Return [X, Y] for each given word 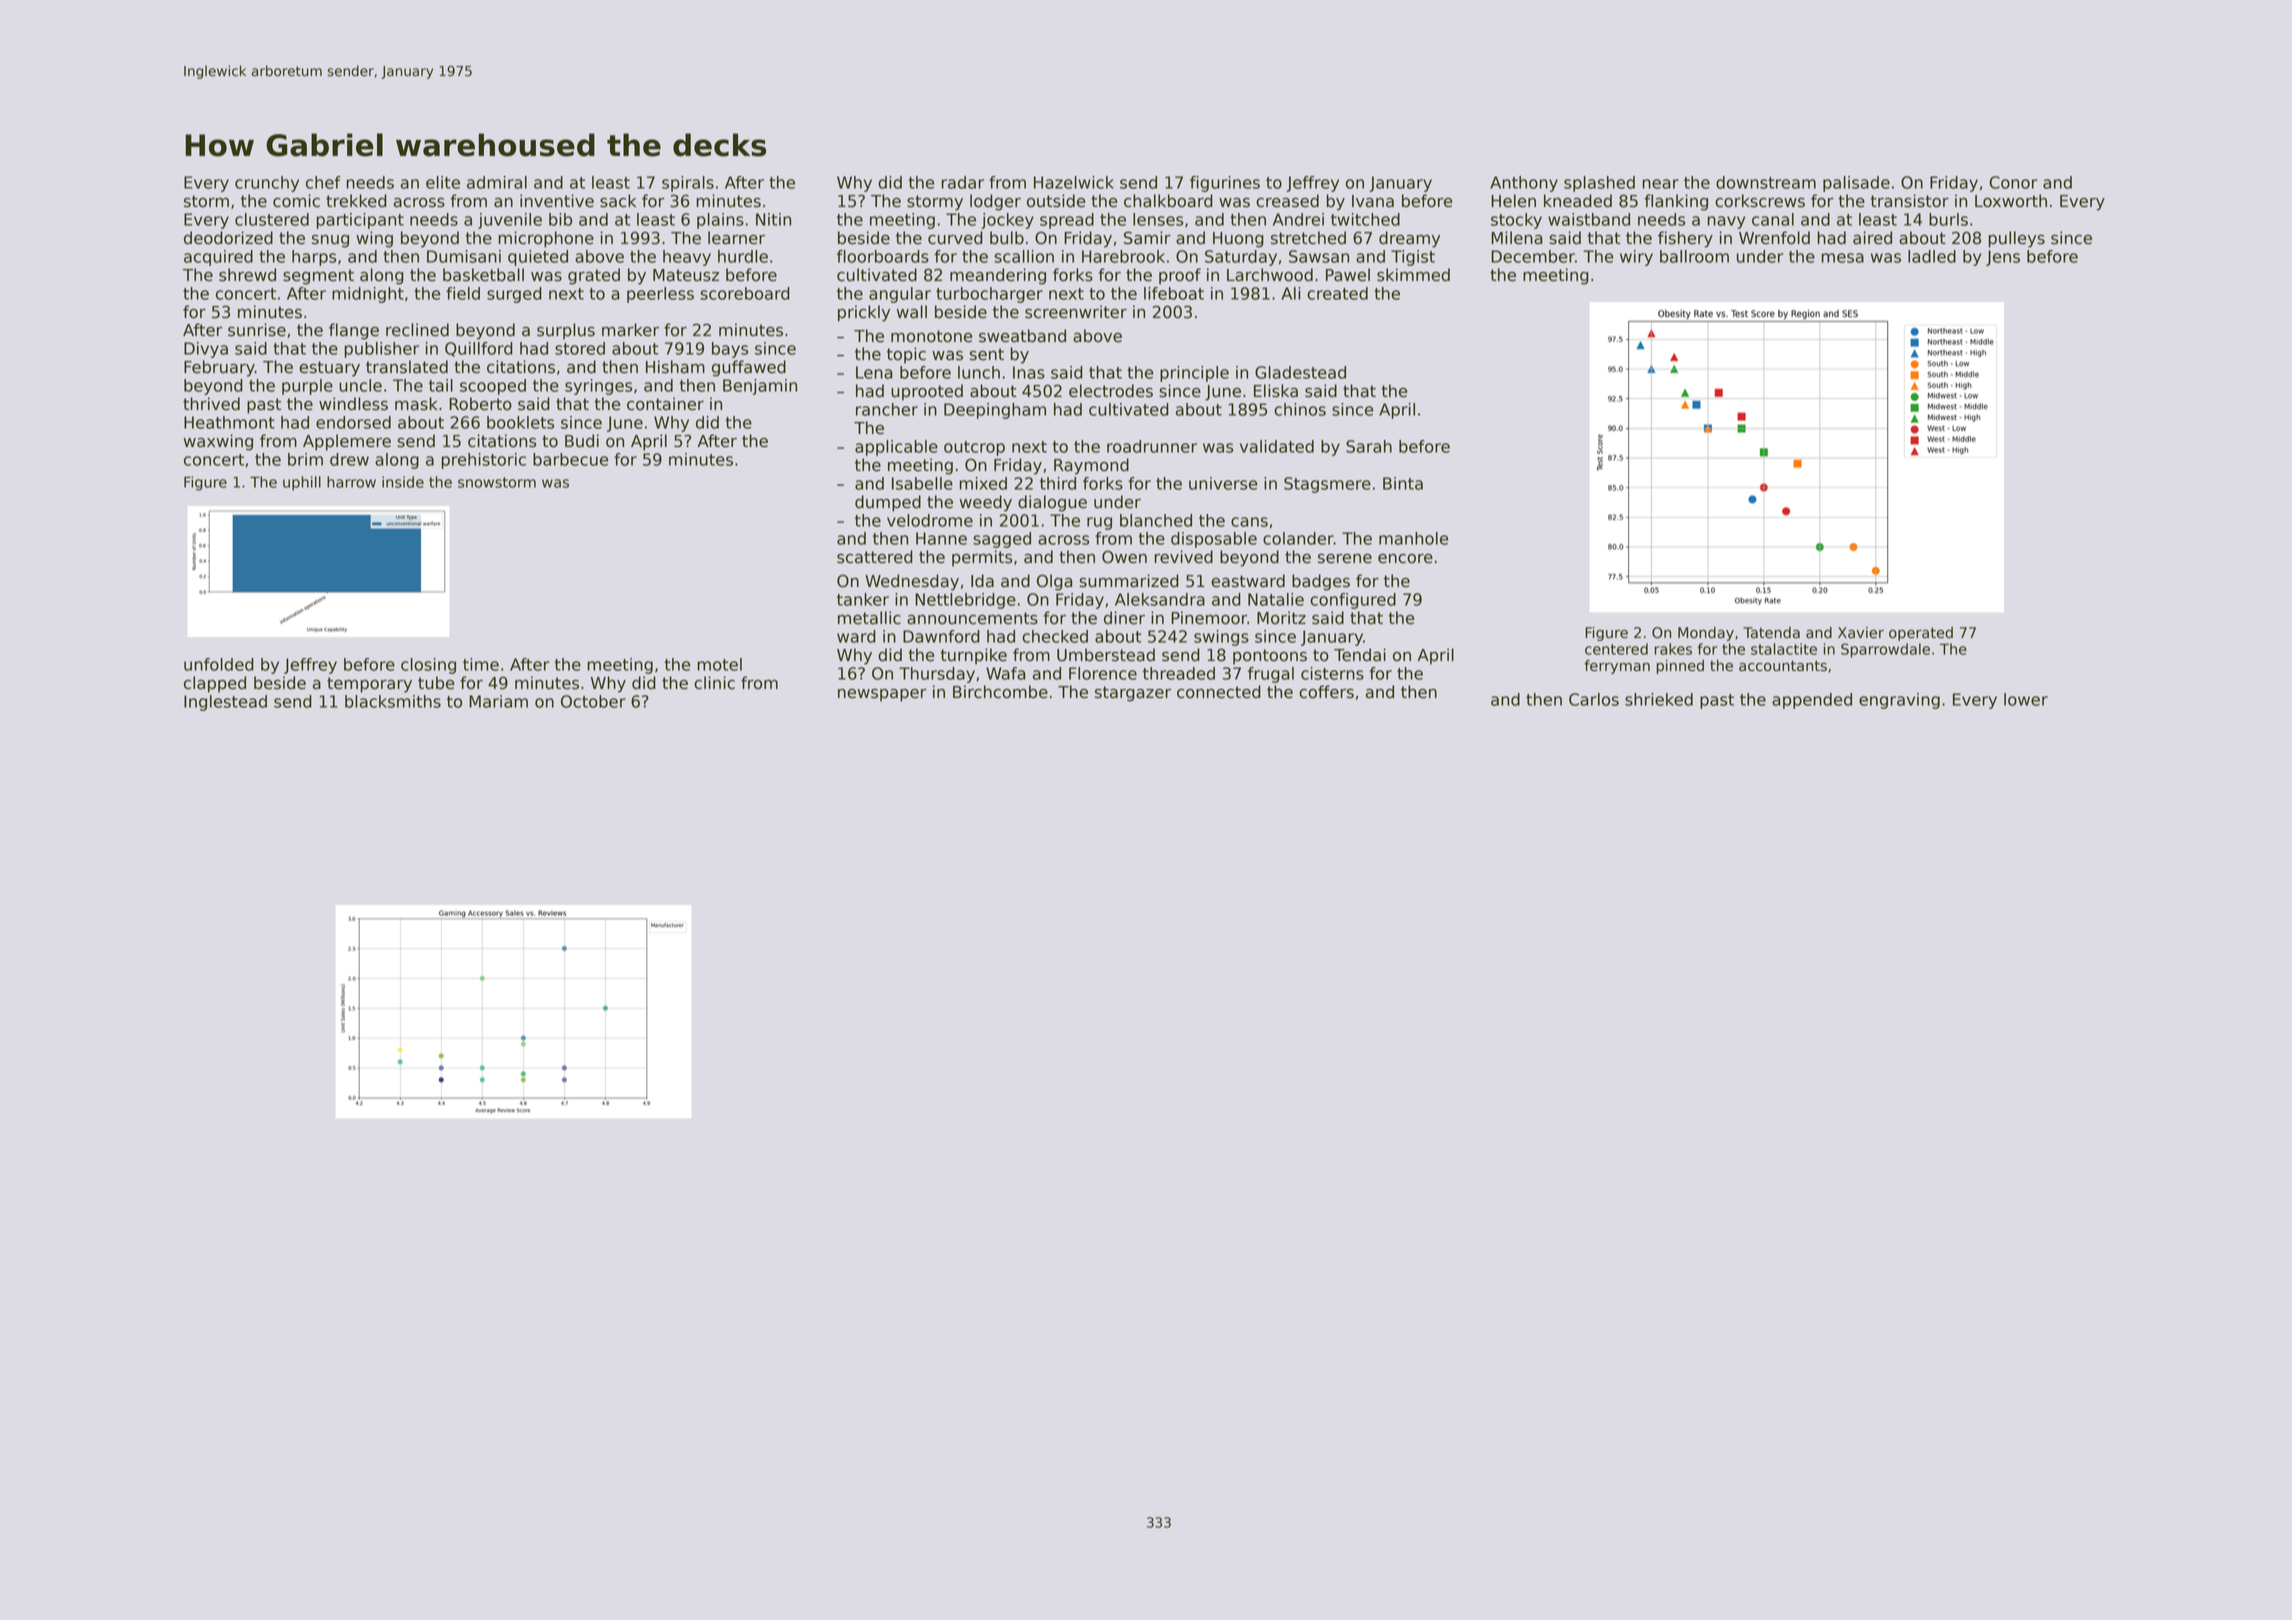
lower [2026, 699]
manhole [1413, 538]
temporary [369, 685]
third [1058, 483]
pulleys [2017, 239]
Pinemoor [1209, 618]
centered [1616, 649]
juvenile [510, 221]
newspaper [882, 695]
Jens [2003, 258]
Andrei [1298, 219]
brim [305, 459]
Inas [1029, 372]
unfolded [219, 664]
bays [730, 350]
